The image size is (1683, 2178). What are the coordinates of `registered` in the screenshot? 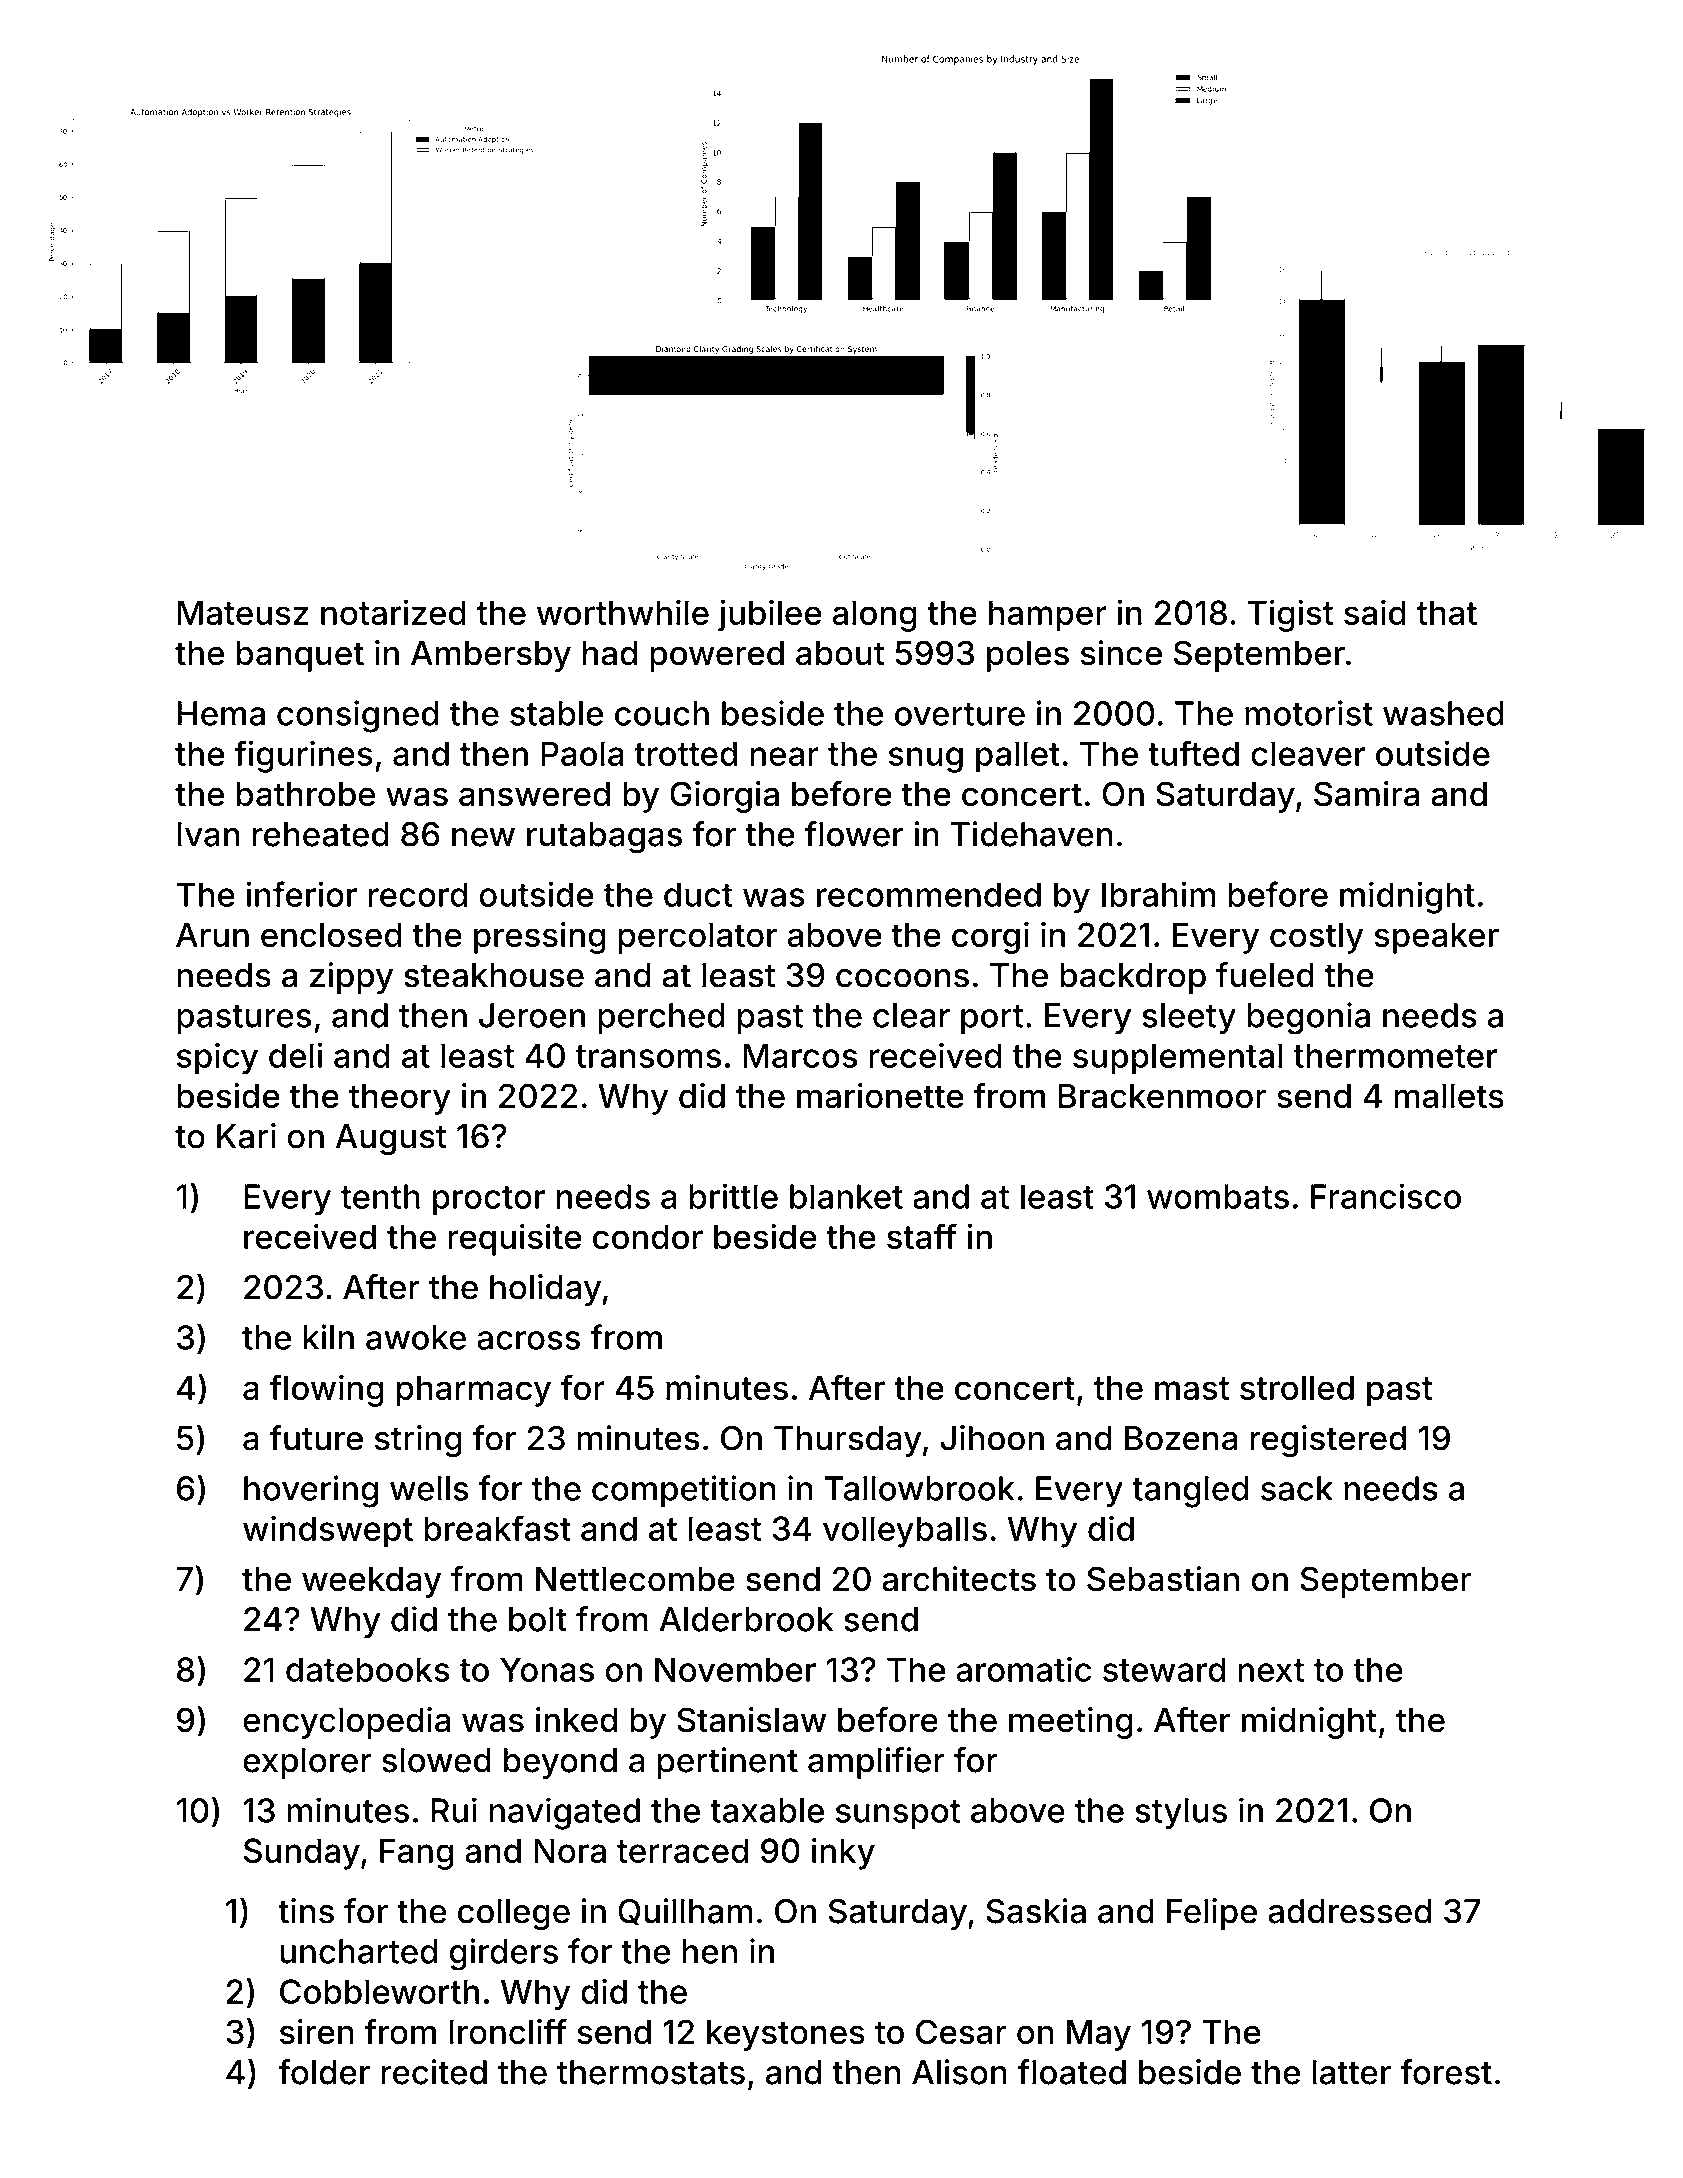 It's located at (1328, 1441).
